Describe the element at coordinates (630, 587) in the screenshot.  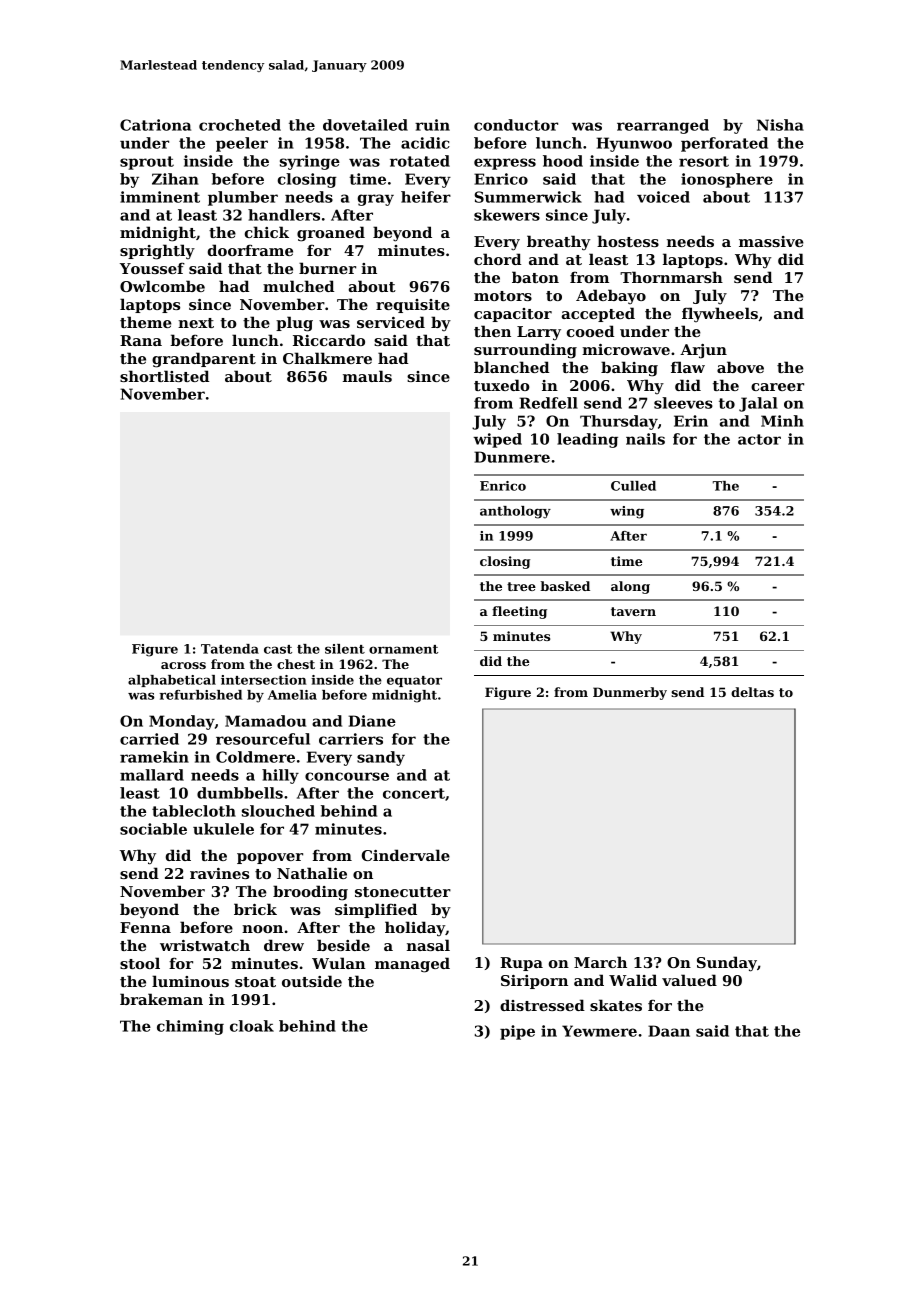
I see `along` at that location.
